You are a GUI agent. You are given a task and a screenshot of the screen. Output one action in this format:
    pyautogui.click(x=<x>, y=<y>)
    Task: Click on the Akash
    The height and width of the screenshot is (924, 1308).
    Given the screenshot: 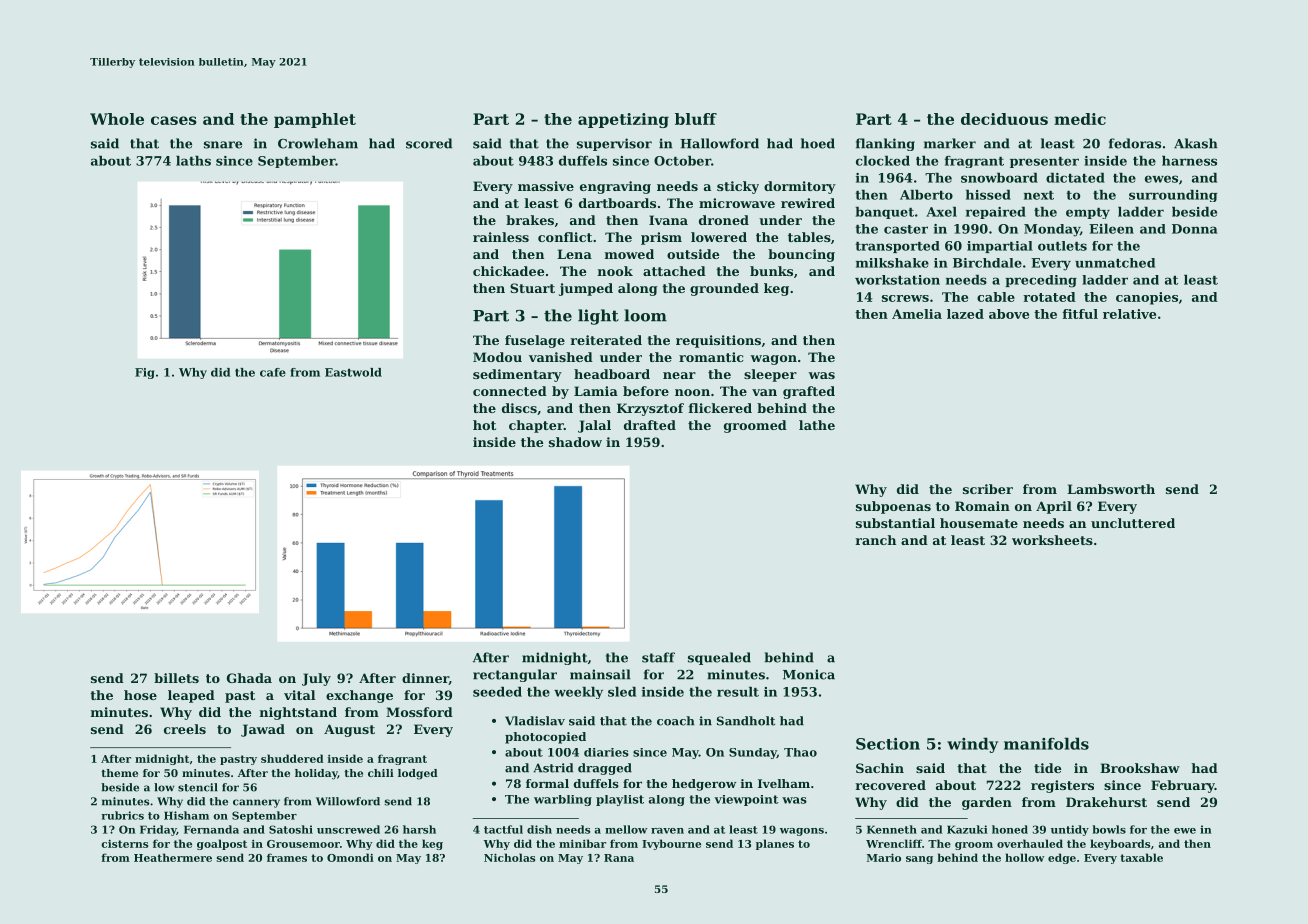 What is the action you would take?
    pyautogui.click(x=1196, y=143)
